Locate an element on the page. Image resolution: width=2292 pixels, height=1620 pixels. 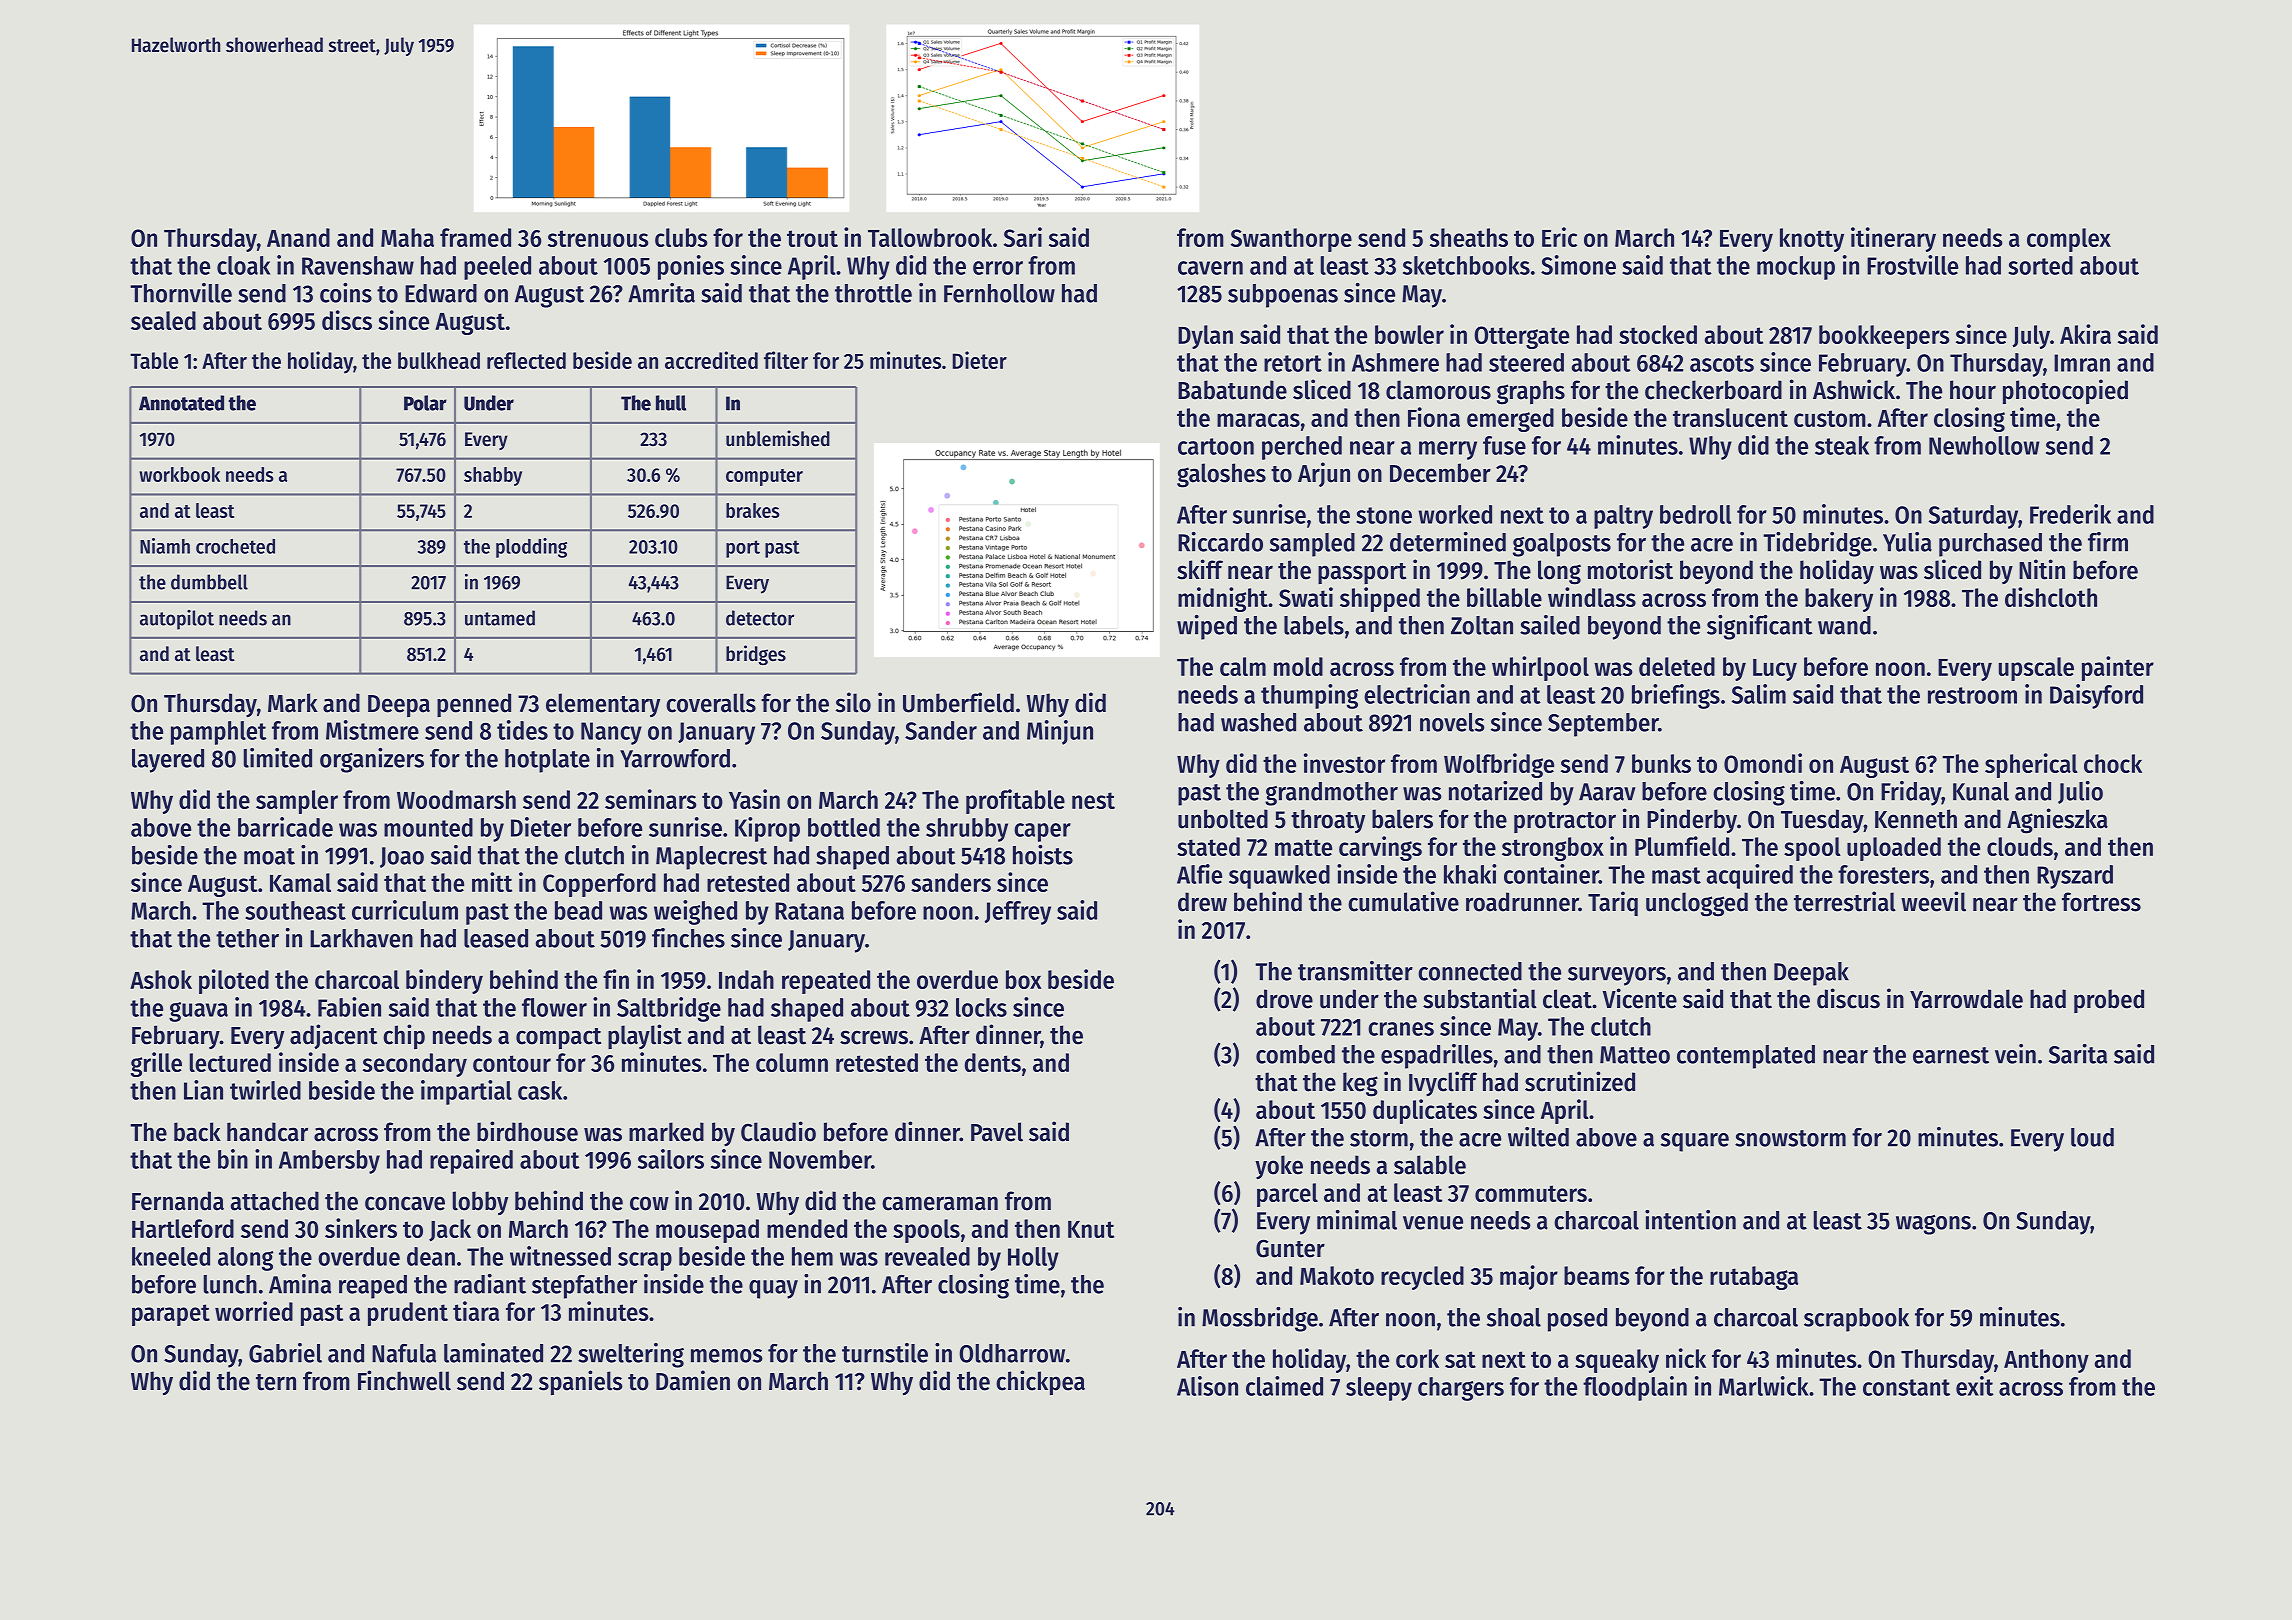
sorted is located at coordinates (2040, 265).
